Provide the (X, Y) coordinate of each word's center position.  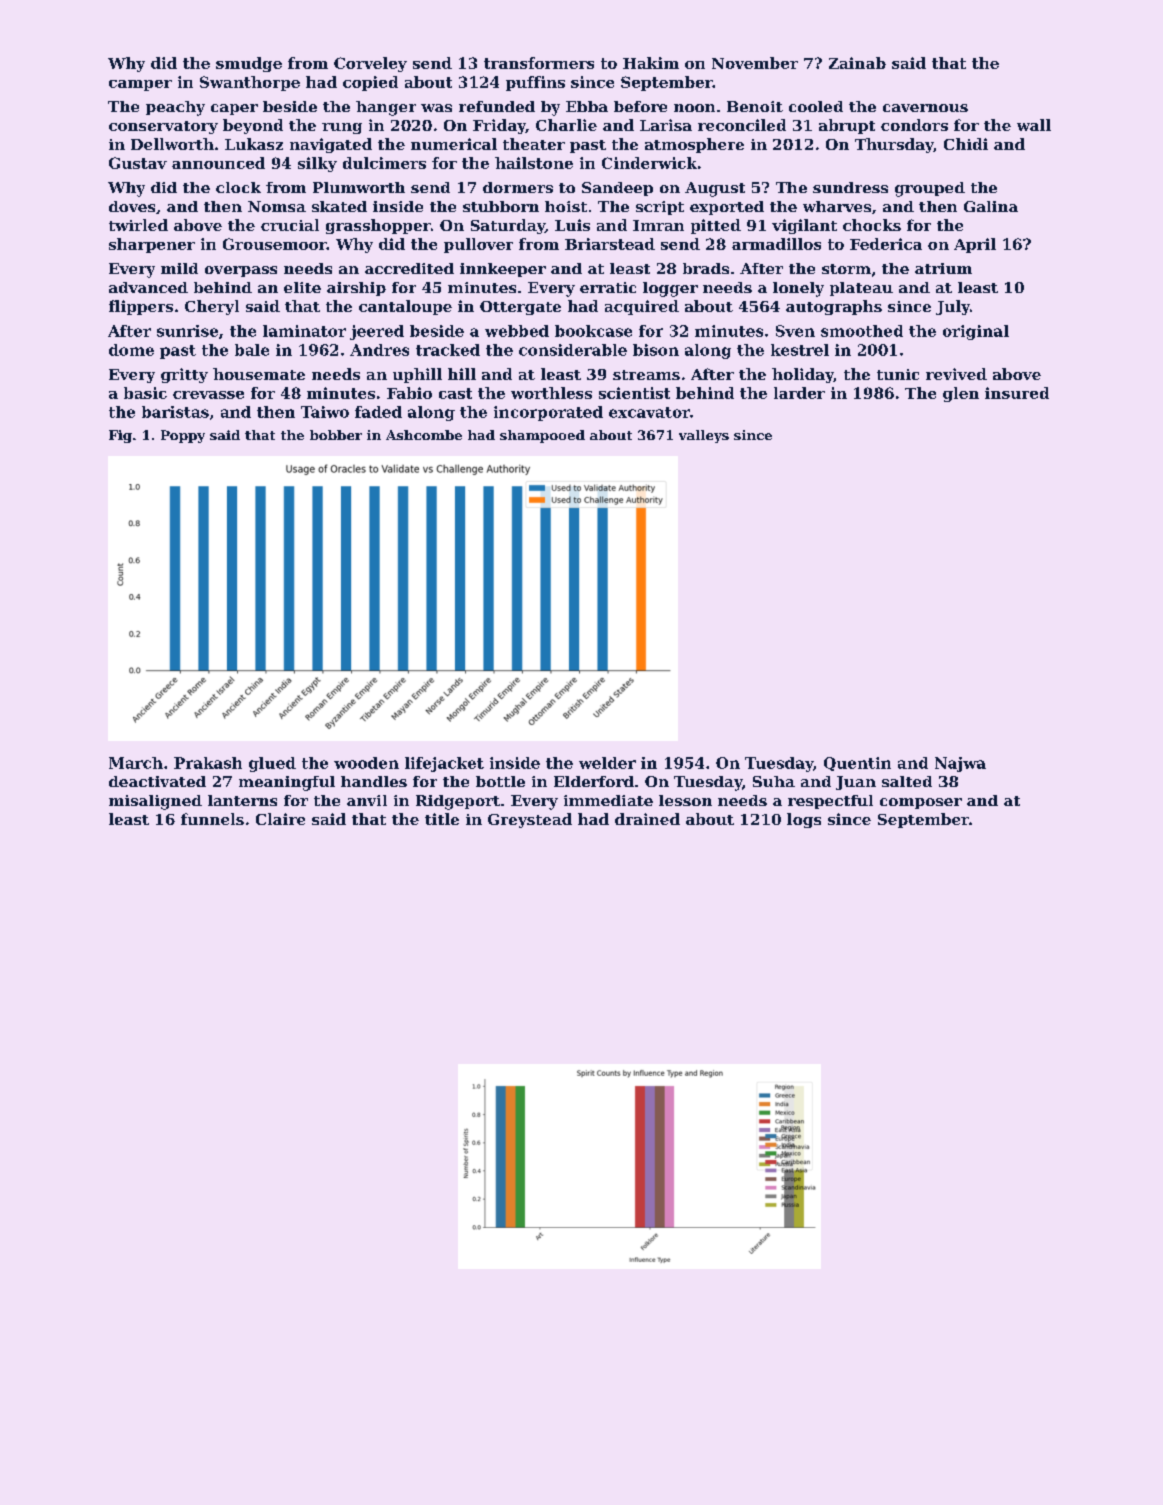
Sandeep (617, 189)
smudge (249, 64)
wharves (837, 206)
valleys (704, 436)
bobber (336, 435)
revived (956, 374)
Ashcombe (424, 435)
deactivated (157, 781)
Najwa (960, 764)
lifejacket (444, 764)
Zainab (857, 63)
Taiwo (325, 412)
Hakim (651, 63)
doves (132, 206)
